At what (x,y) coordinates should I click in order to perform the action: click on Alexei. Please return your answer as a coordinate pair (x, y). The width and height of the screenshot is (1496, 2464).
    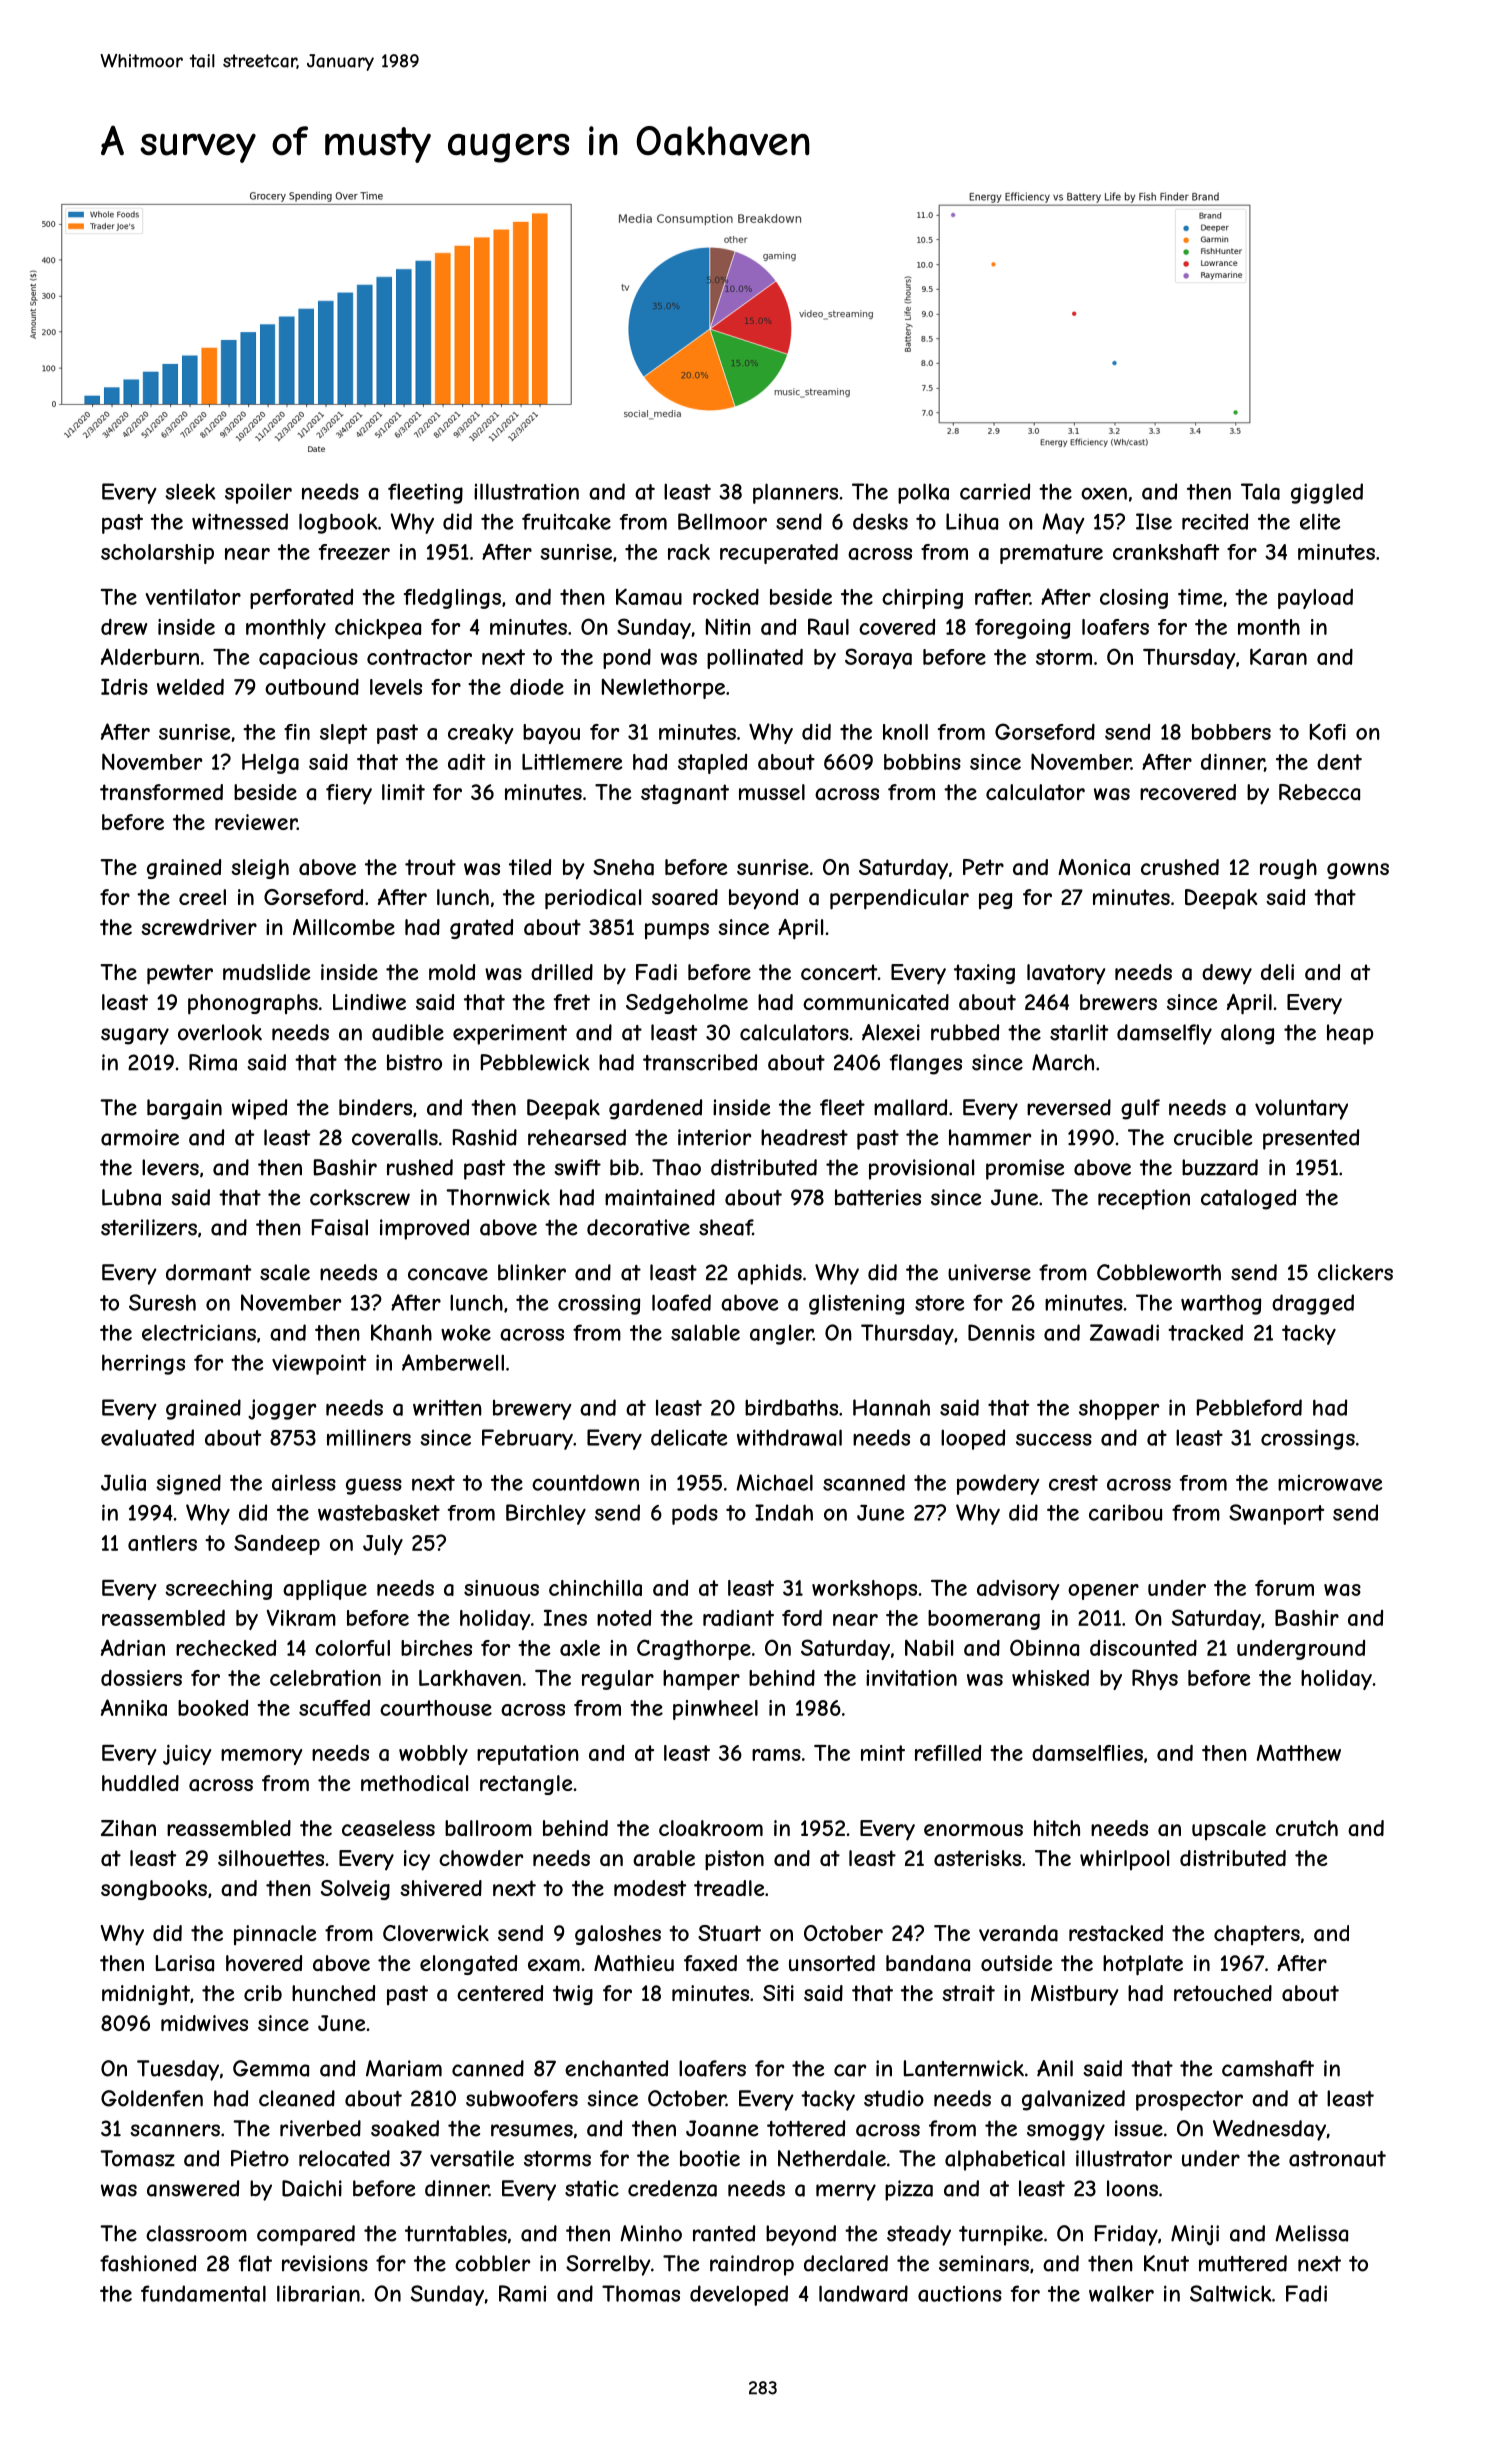
    Looking at the image, I should click on (891, 1032).
